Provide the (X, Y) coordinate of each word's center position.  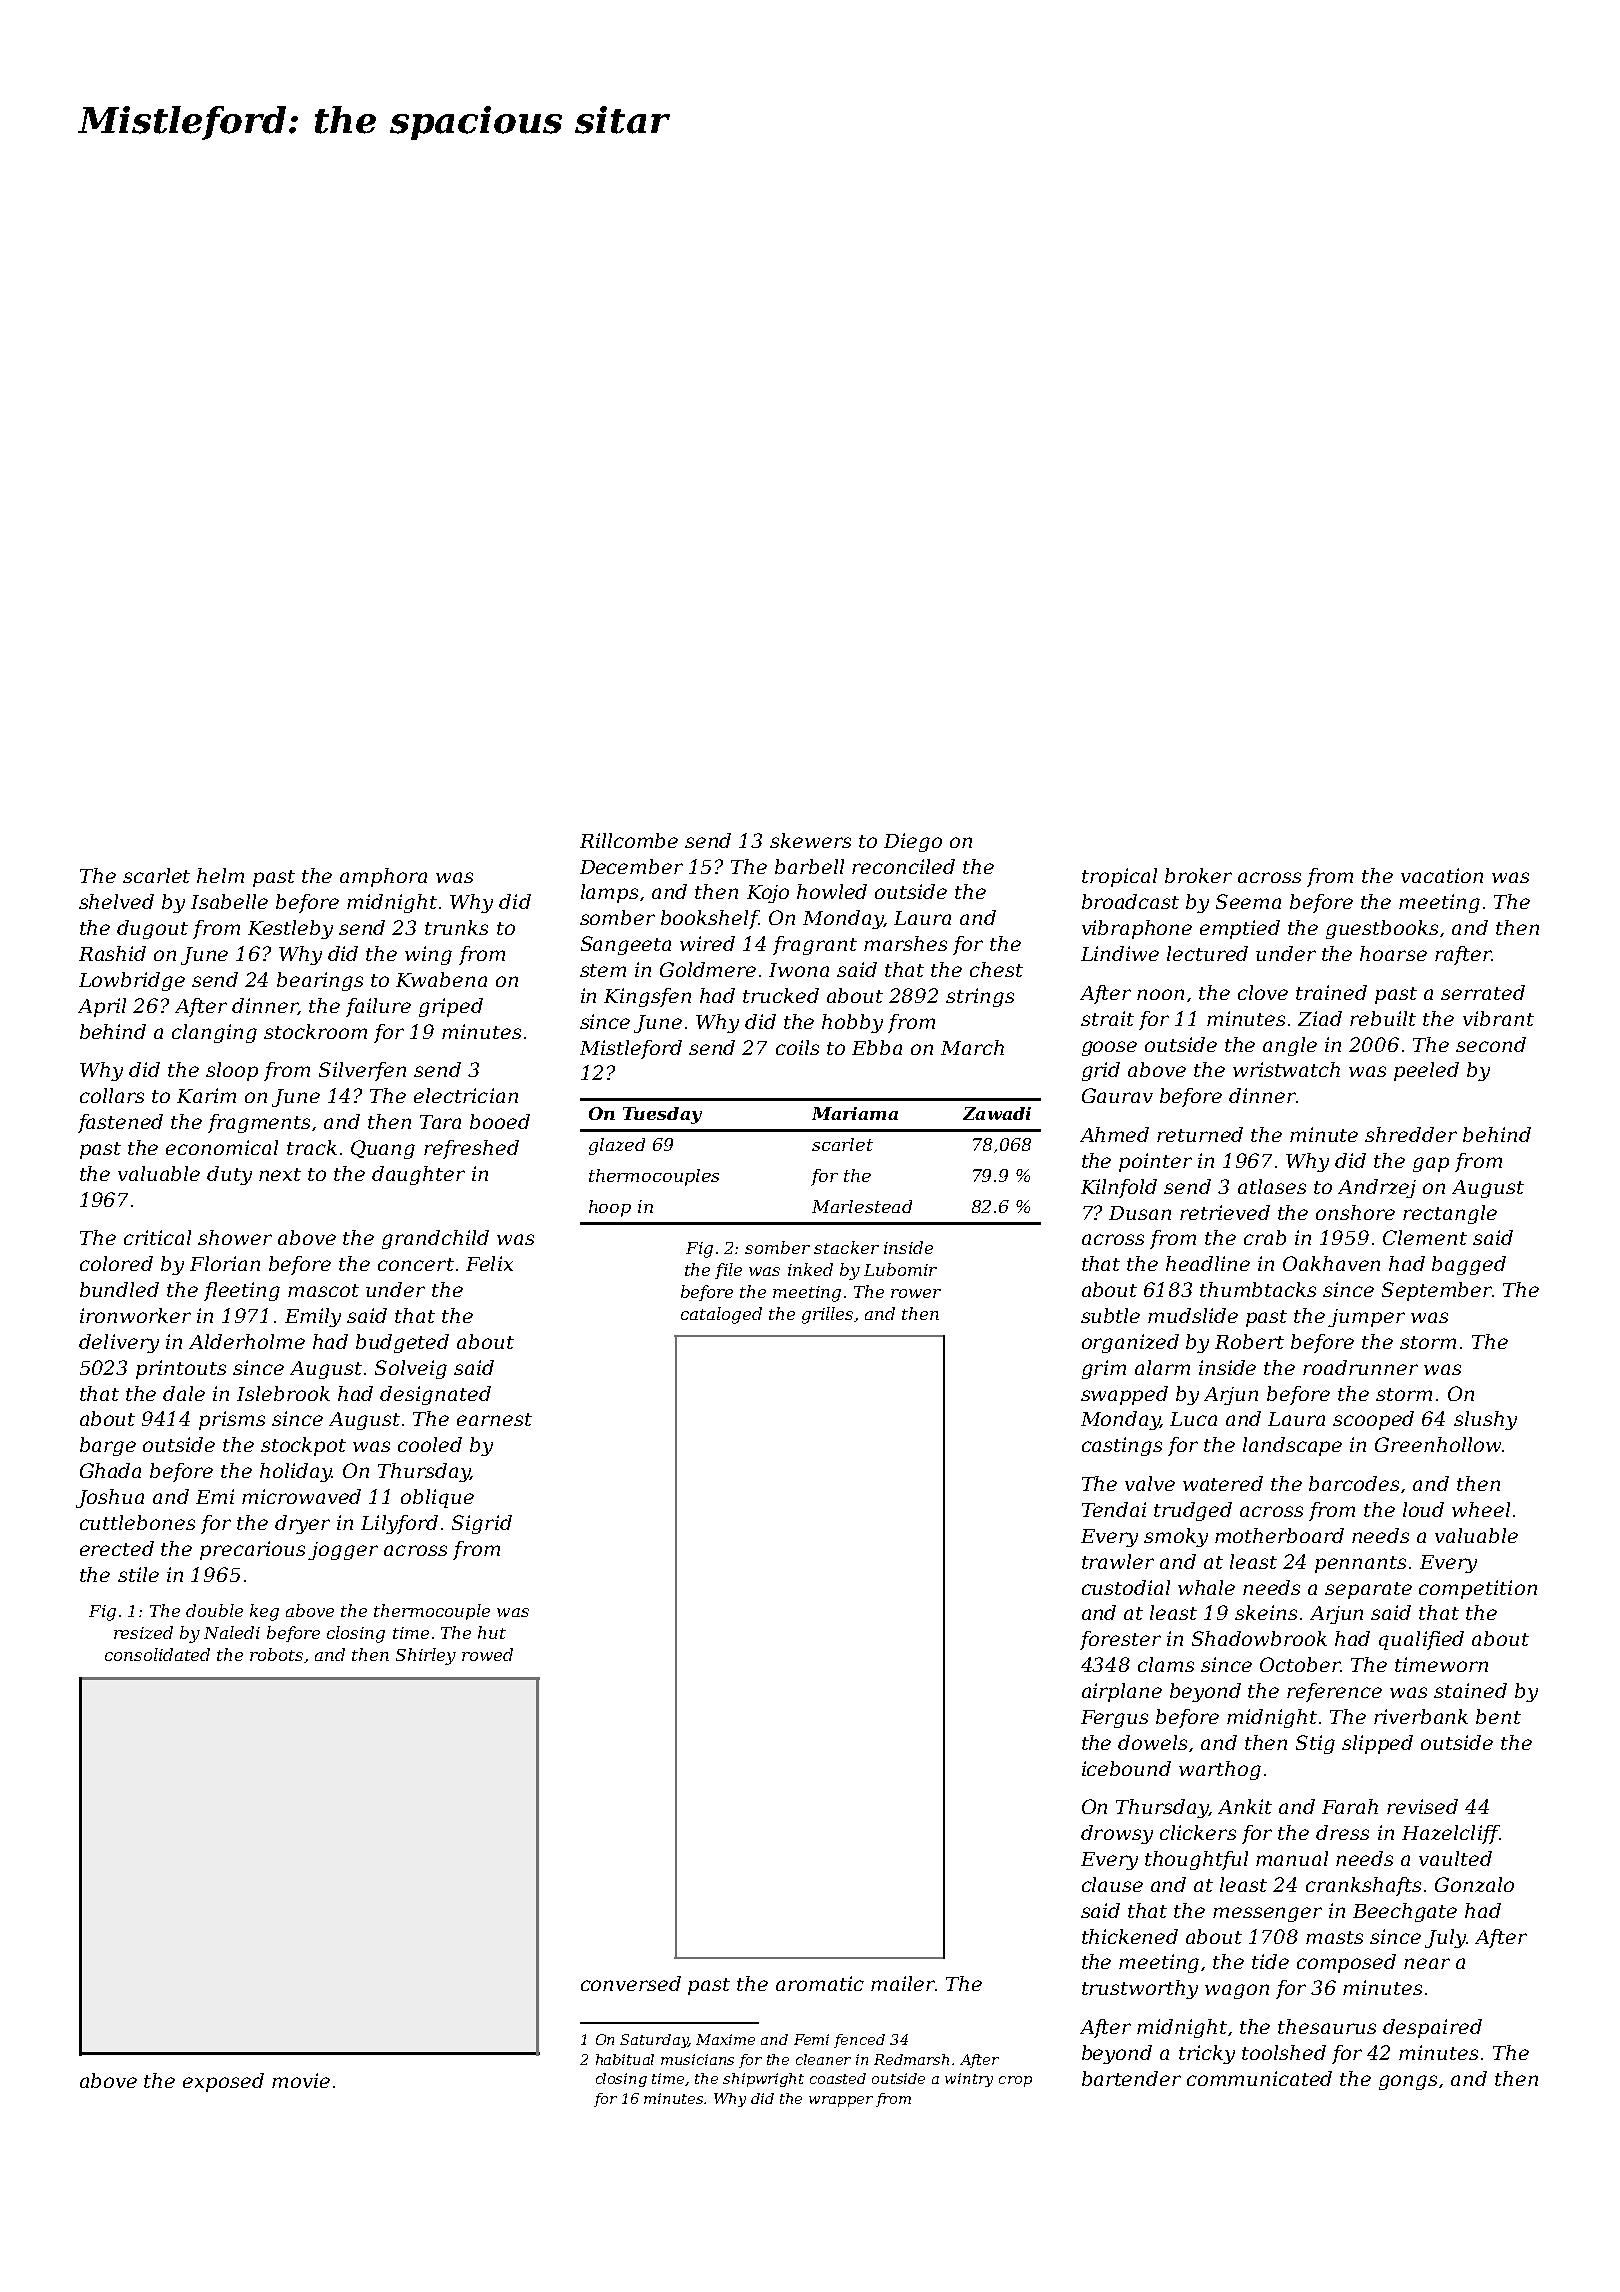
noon (1160, 994)
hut (492, 1632)
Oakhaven (1331, 1263)
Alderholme (247, 1341)
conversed (631, 1983)
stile (138, 1574)
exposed (223, 2082)
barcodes (1354, 1483)
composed (1346, 1963)
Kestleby (290, 929)
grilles (827, 1315)
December (631, 866)
